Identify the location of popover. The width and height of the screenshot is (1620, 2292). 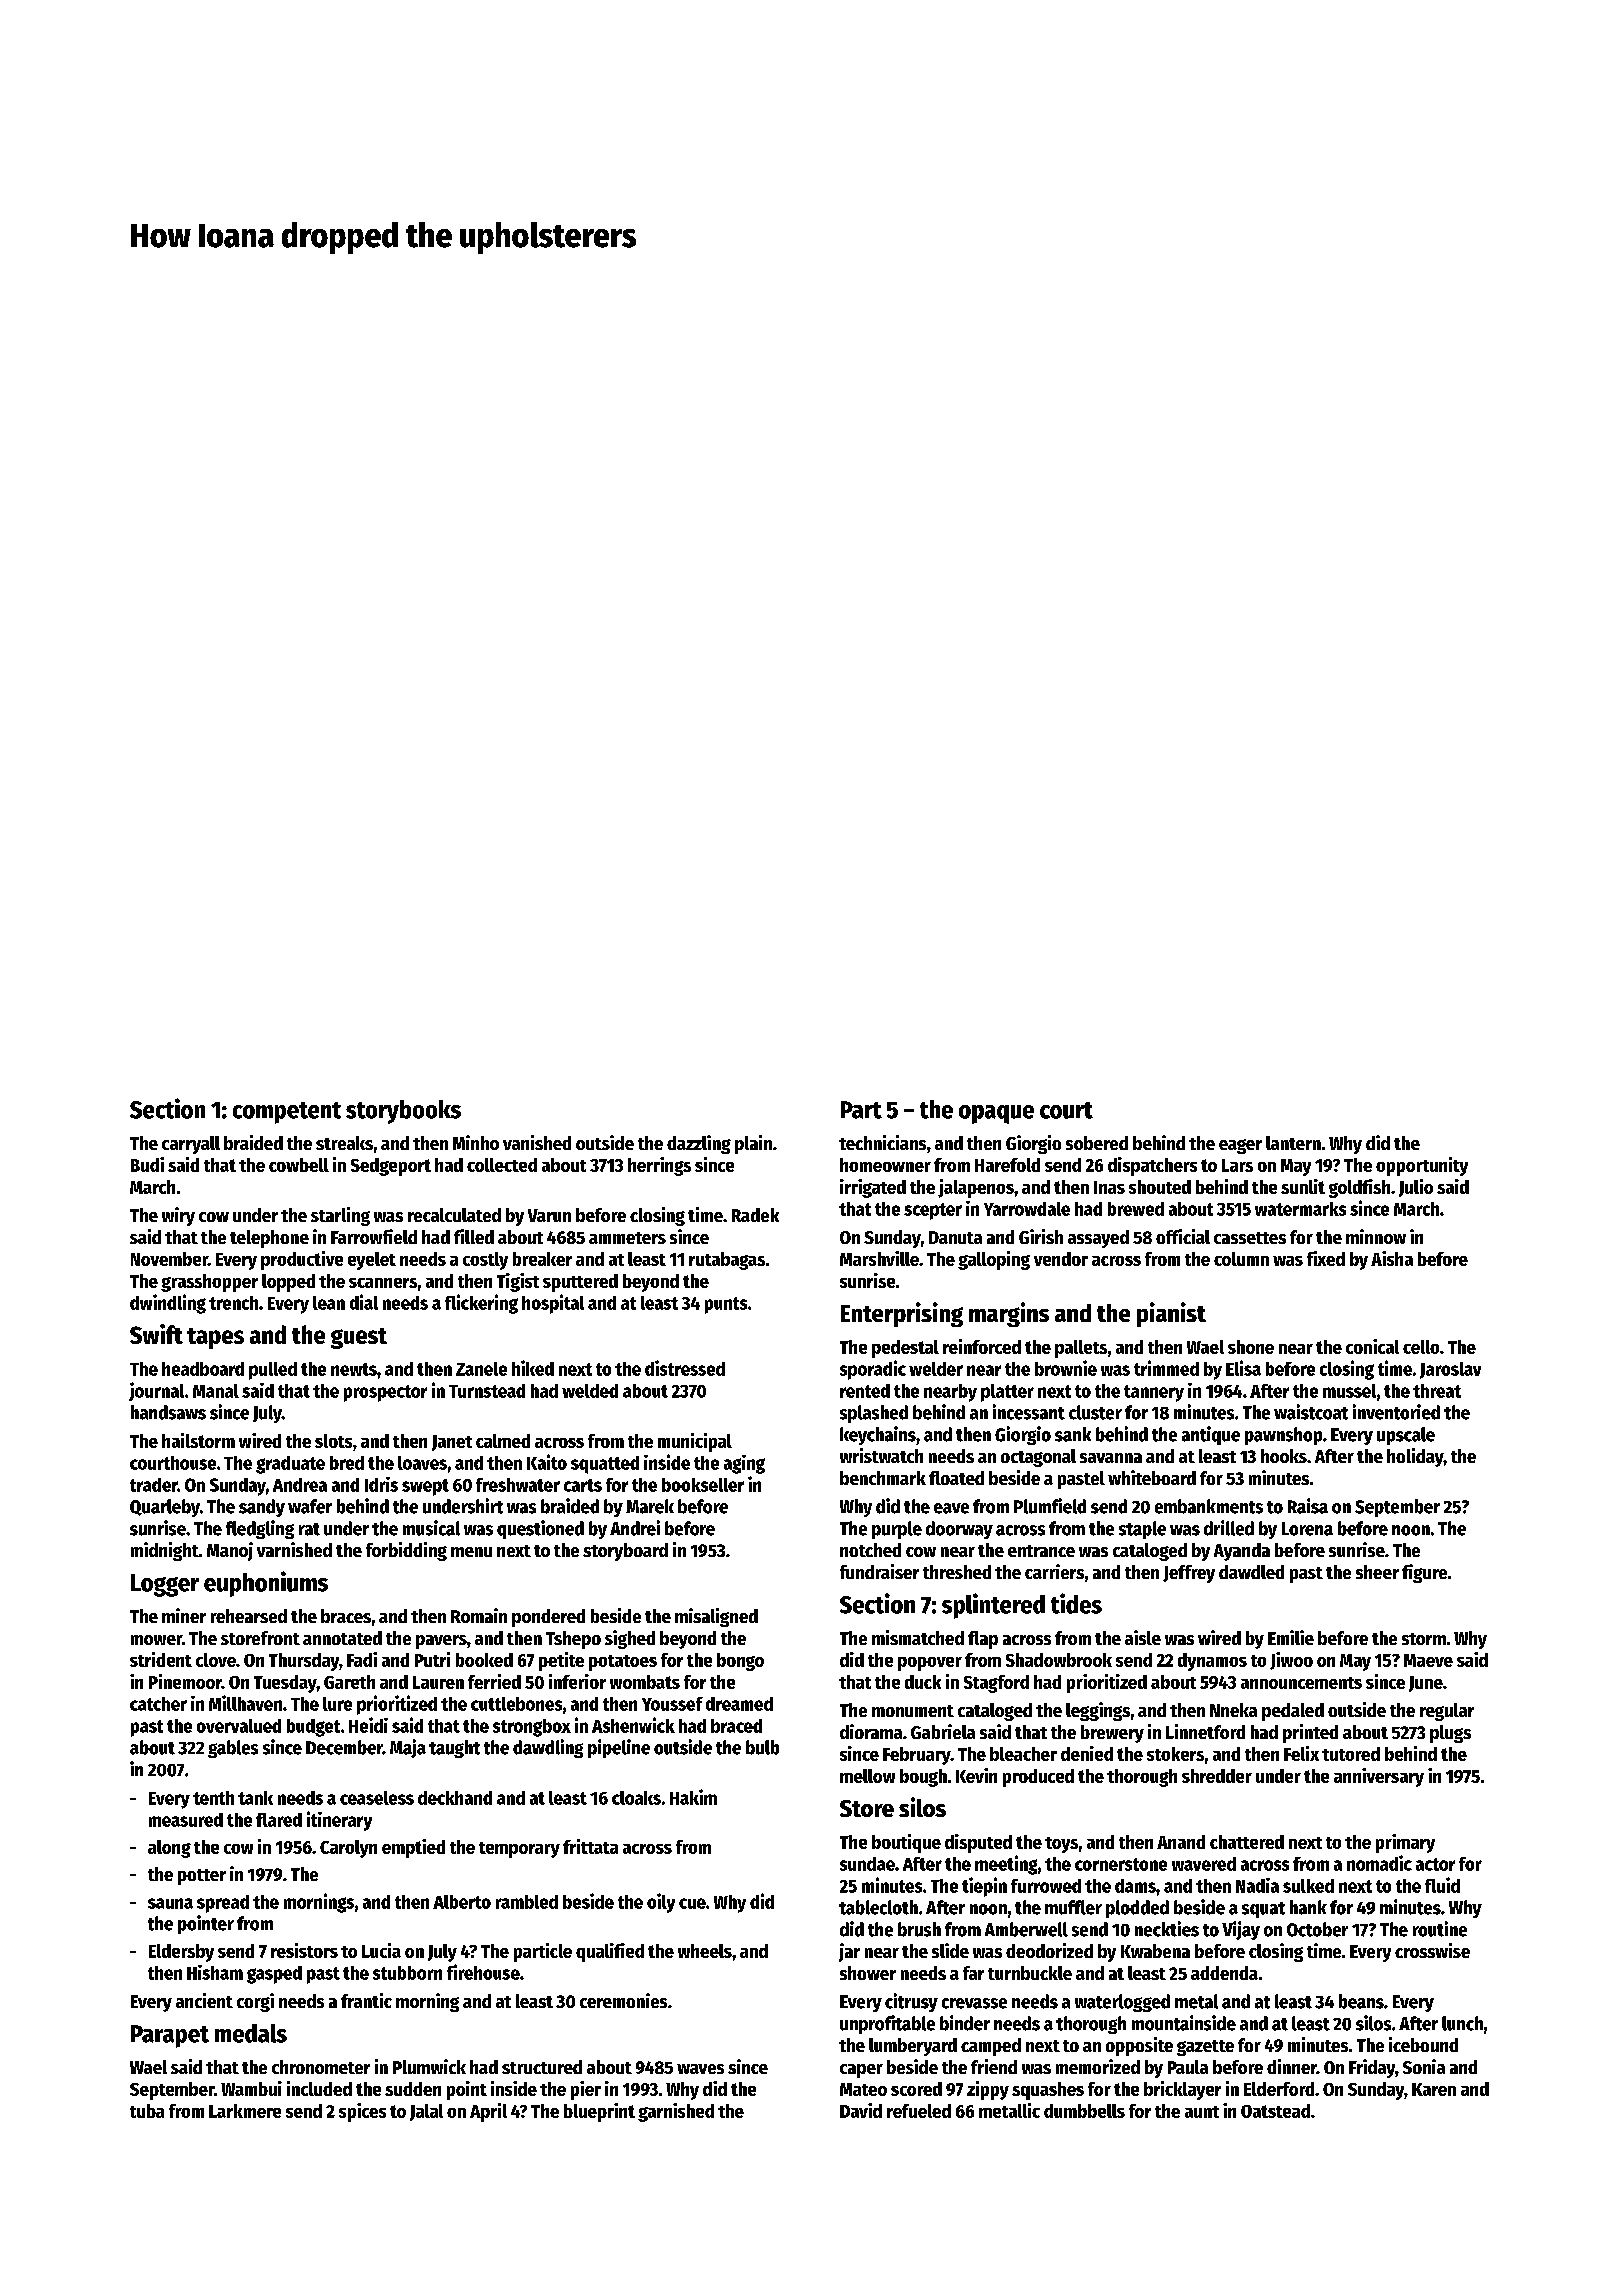
(930, 1664).
